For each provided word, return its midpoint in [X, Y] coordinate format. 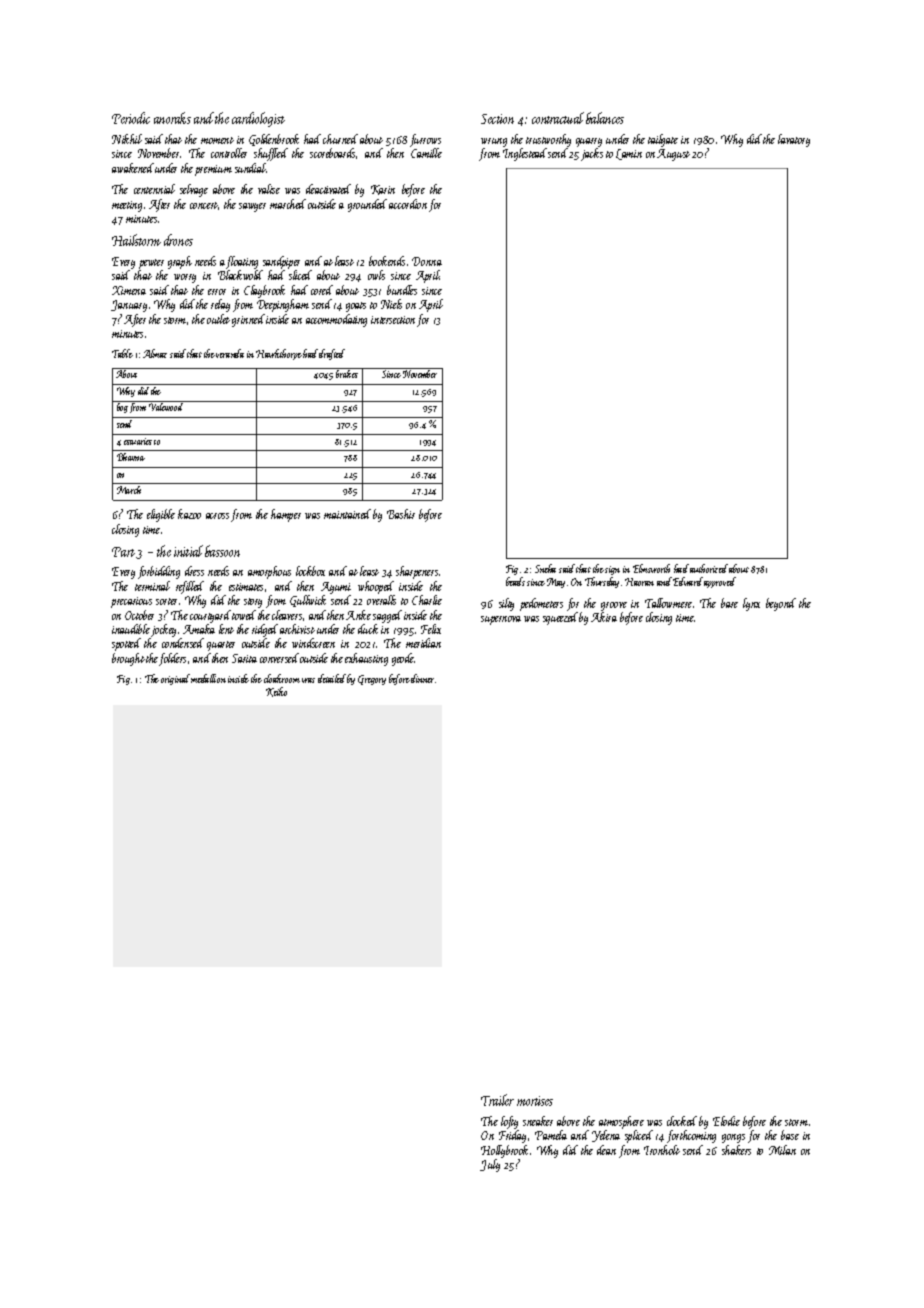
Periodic [131, 118]
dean [606, 1150]
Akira [604, 617]
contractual [558, 118]
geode [403, 659]
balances [605, 118]
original [175, 679]
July [490, 1165]
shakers [736, 1150]
